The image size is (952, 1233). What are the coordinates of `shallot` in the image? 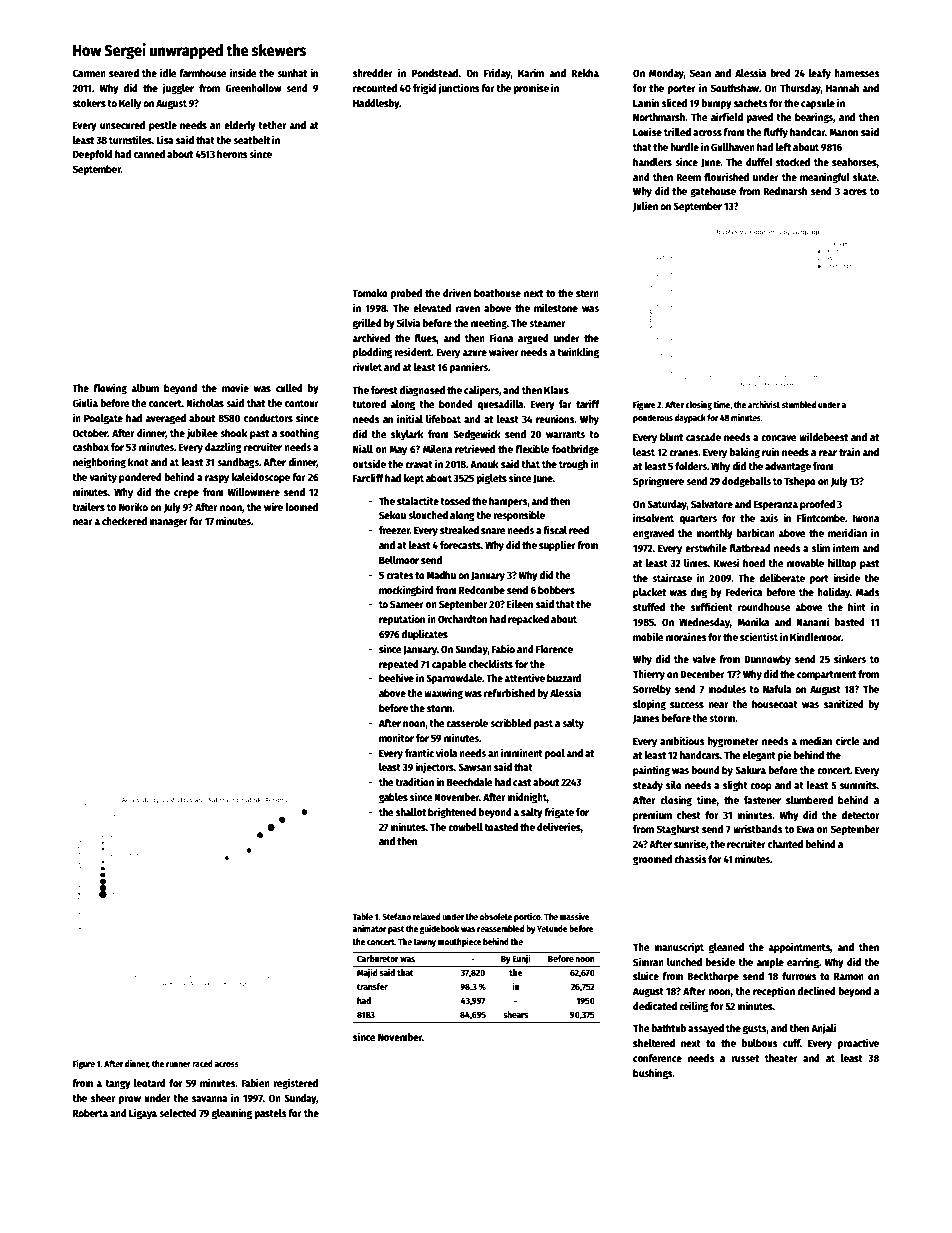 It's located at (411, 812).
